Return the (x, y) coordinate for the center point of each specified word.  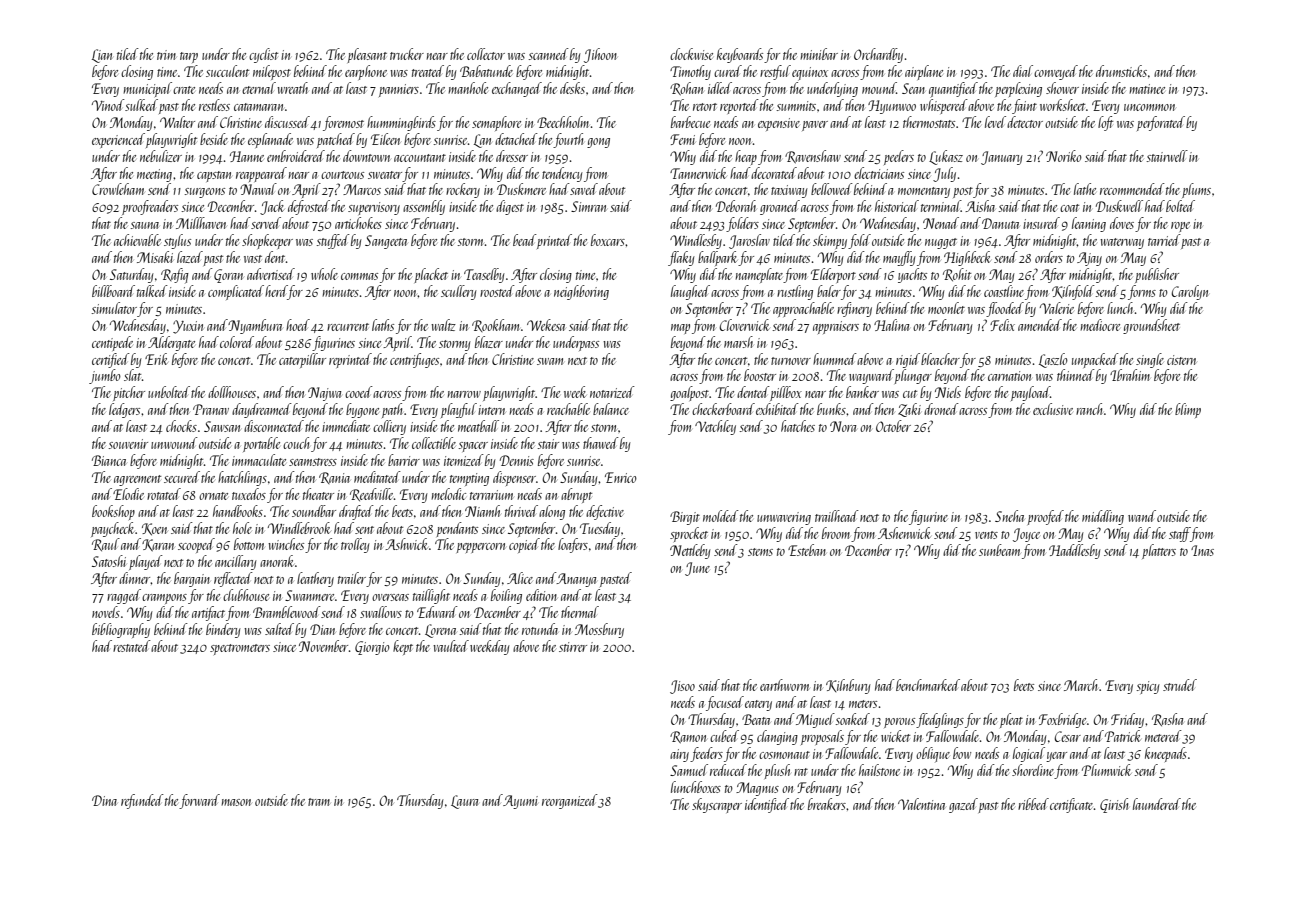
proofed (1046, 517)
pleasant (367, 55)
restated (132, 646)
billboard (113, 291)
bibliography (121, 630)
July (944, 174)
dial (1023, 71)
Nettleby (690, 551)
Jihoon (600, 55)
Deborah (736, 206)
